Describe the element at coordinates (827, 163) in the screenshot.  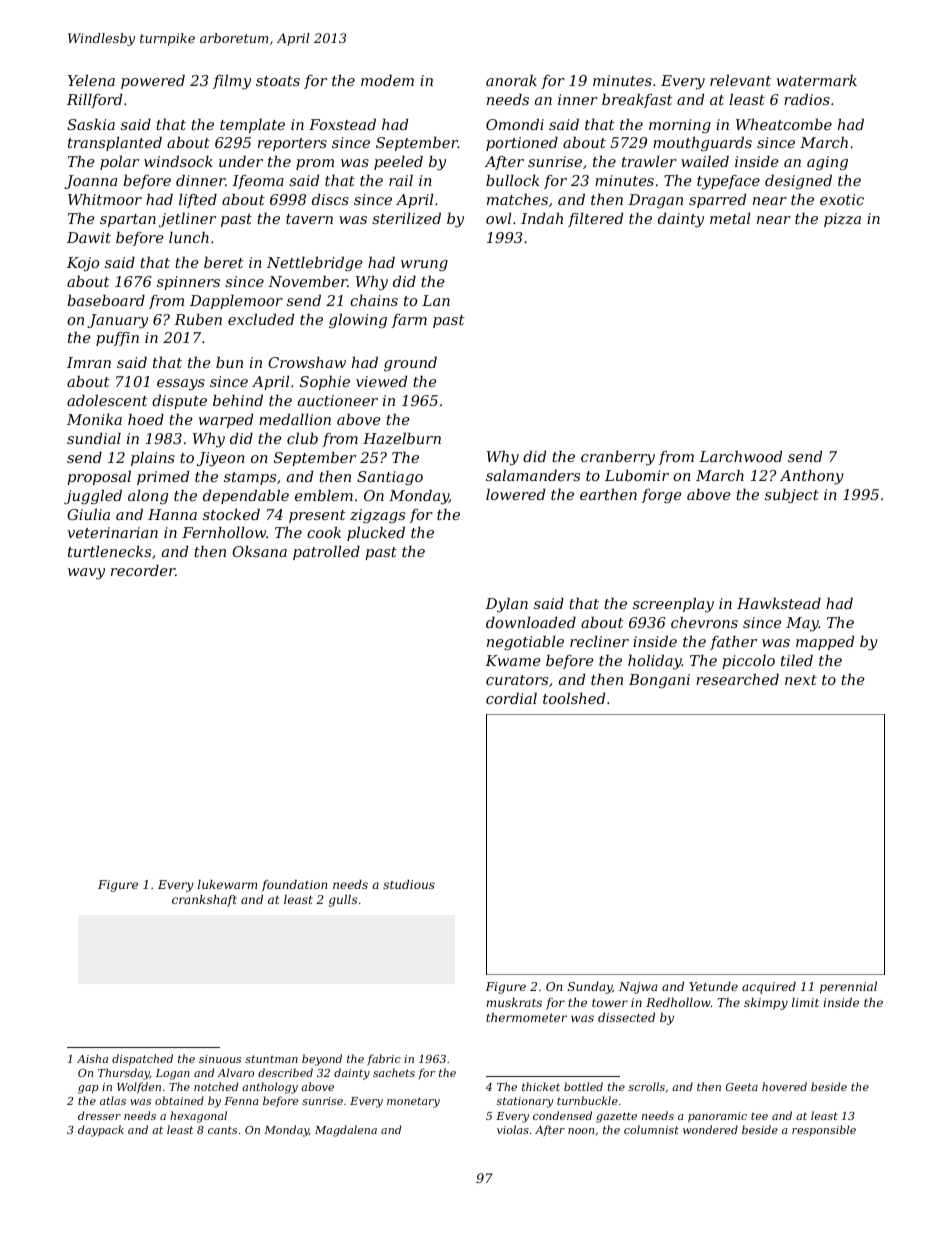
I see `aging` at that location.
